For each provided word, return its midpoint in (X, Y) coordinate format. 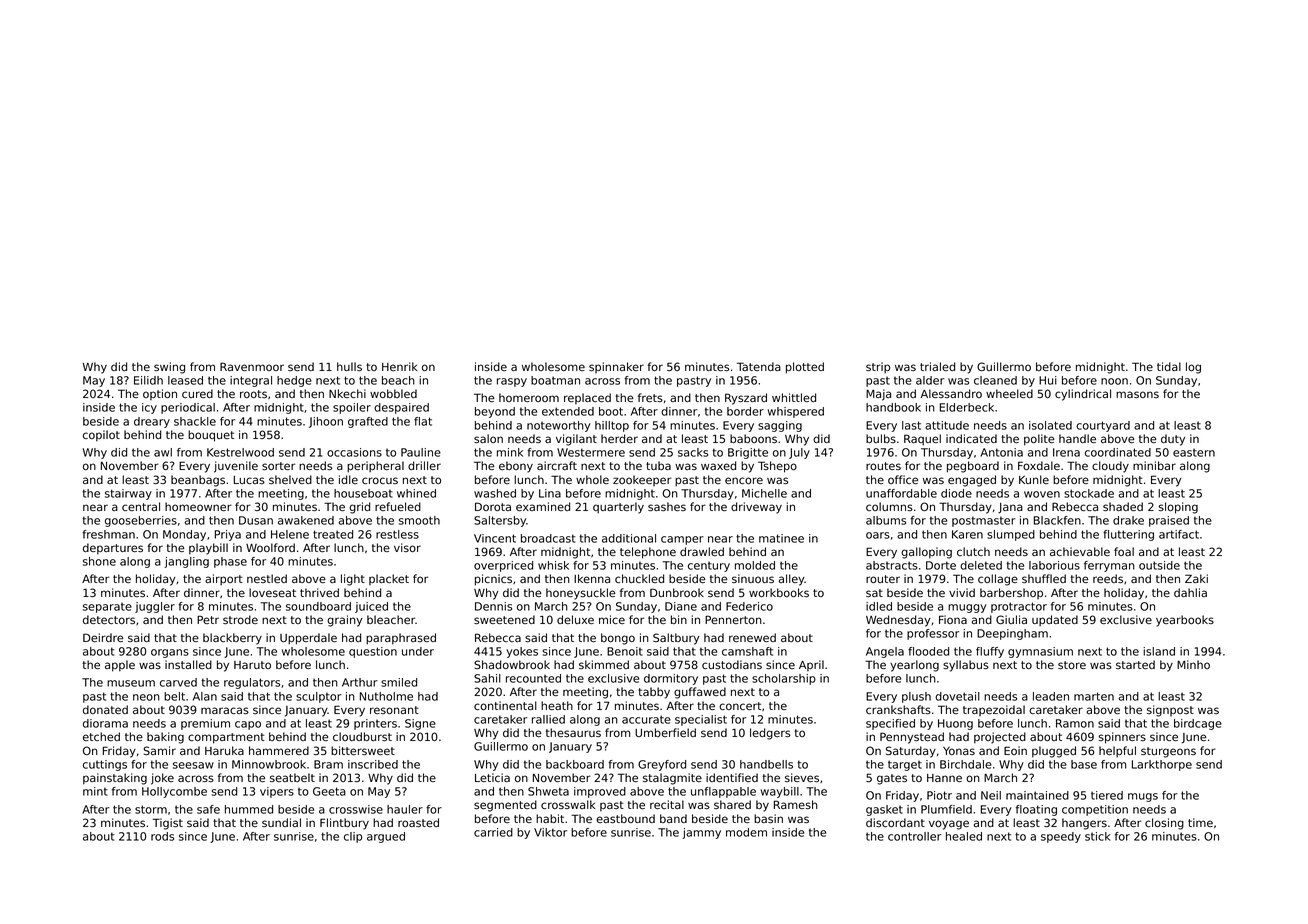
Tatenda (759, 366)
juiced (371, 607)
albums (886, 520)
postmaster (984, 521)
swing (169, 368)
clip (353, 837)
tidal (1169, 366)
